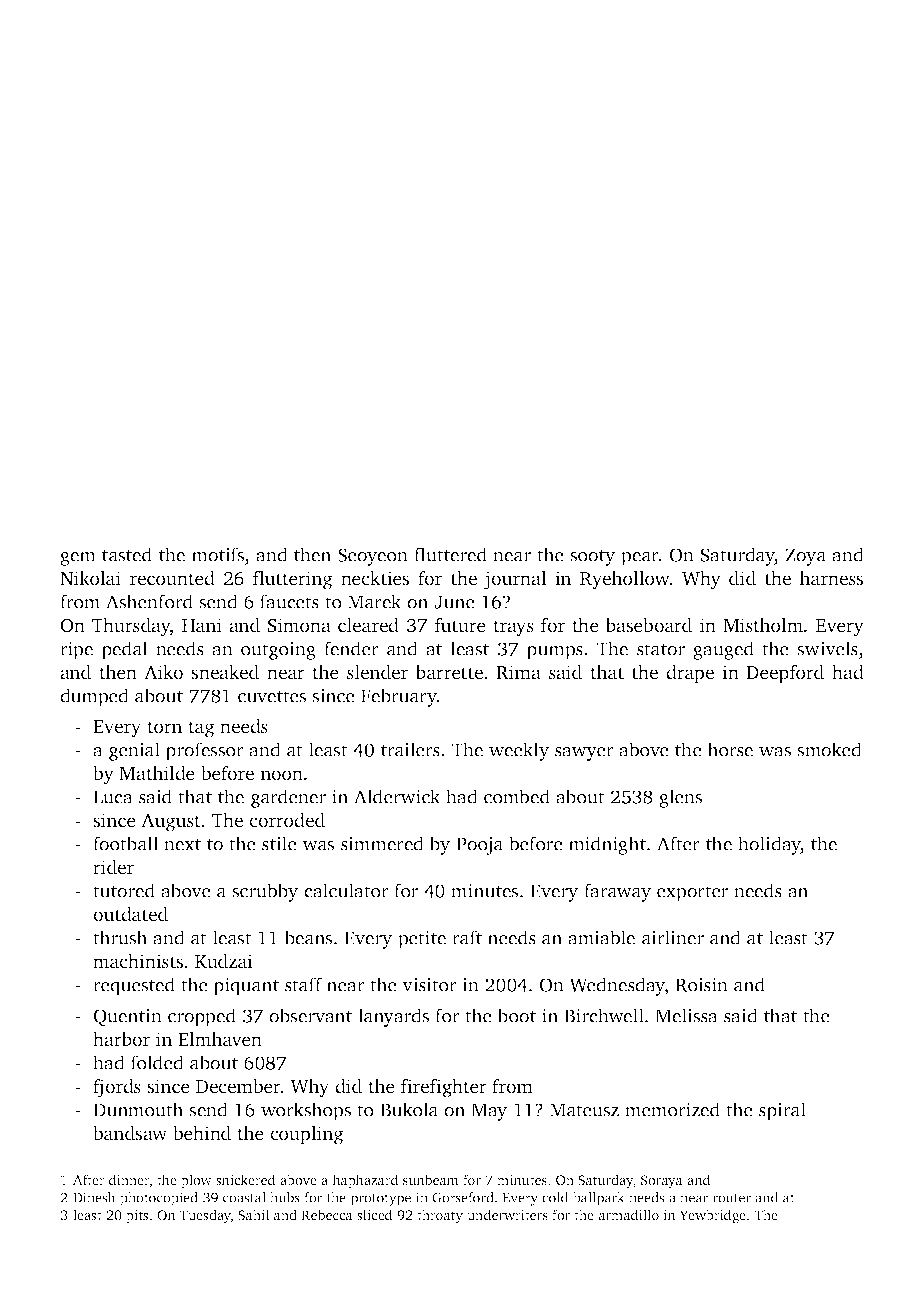 This screenshot has height=1311, width=924. Describe the element at coordinates (431, 1179) in the screenshot. I see `sunbeam` at that location.
